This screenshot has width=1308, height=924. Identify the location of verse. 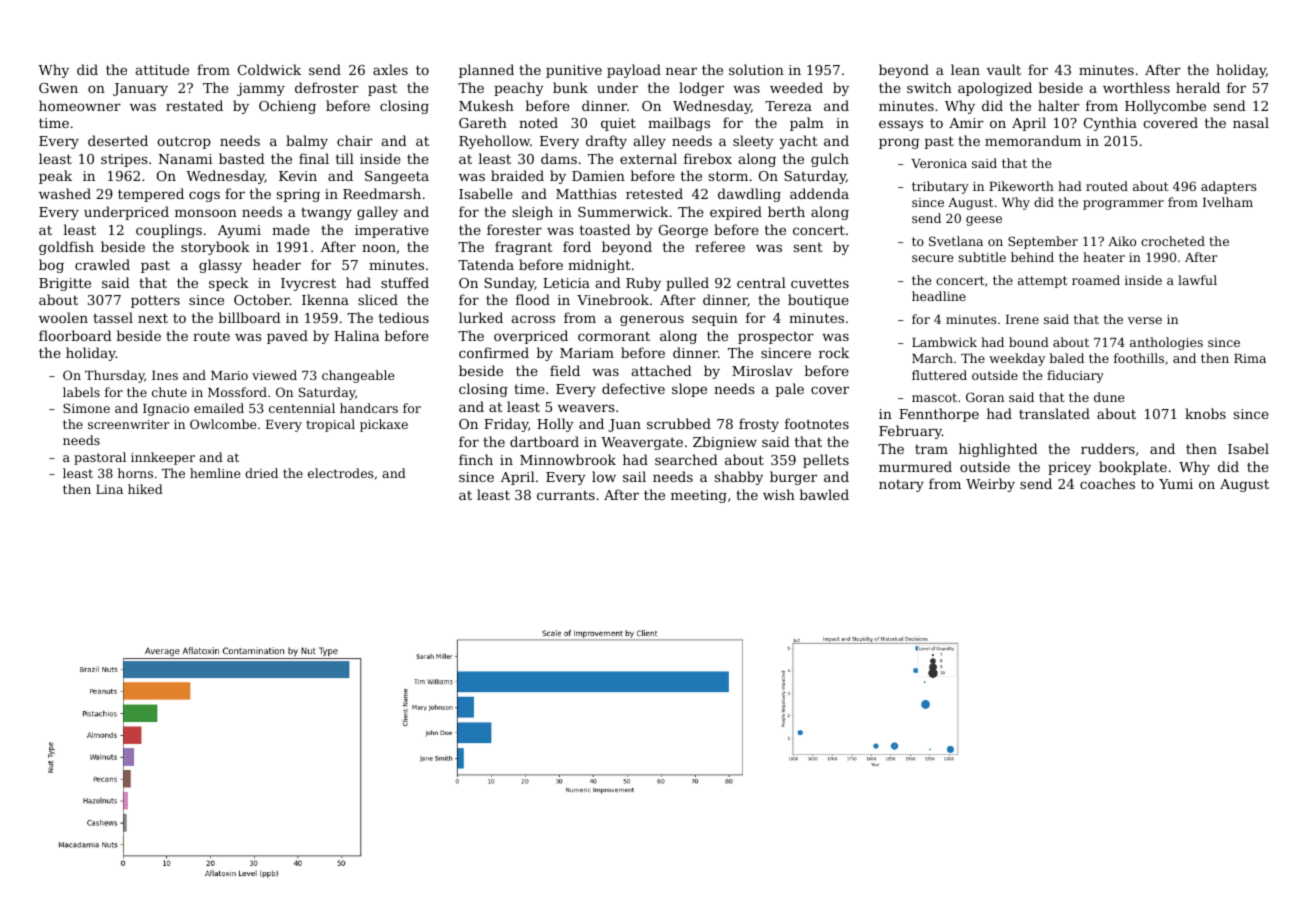
(1145, 320).
